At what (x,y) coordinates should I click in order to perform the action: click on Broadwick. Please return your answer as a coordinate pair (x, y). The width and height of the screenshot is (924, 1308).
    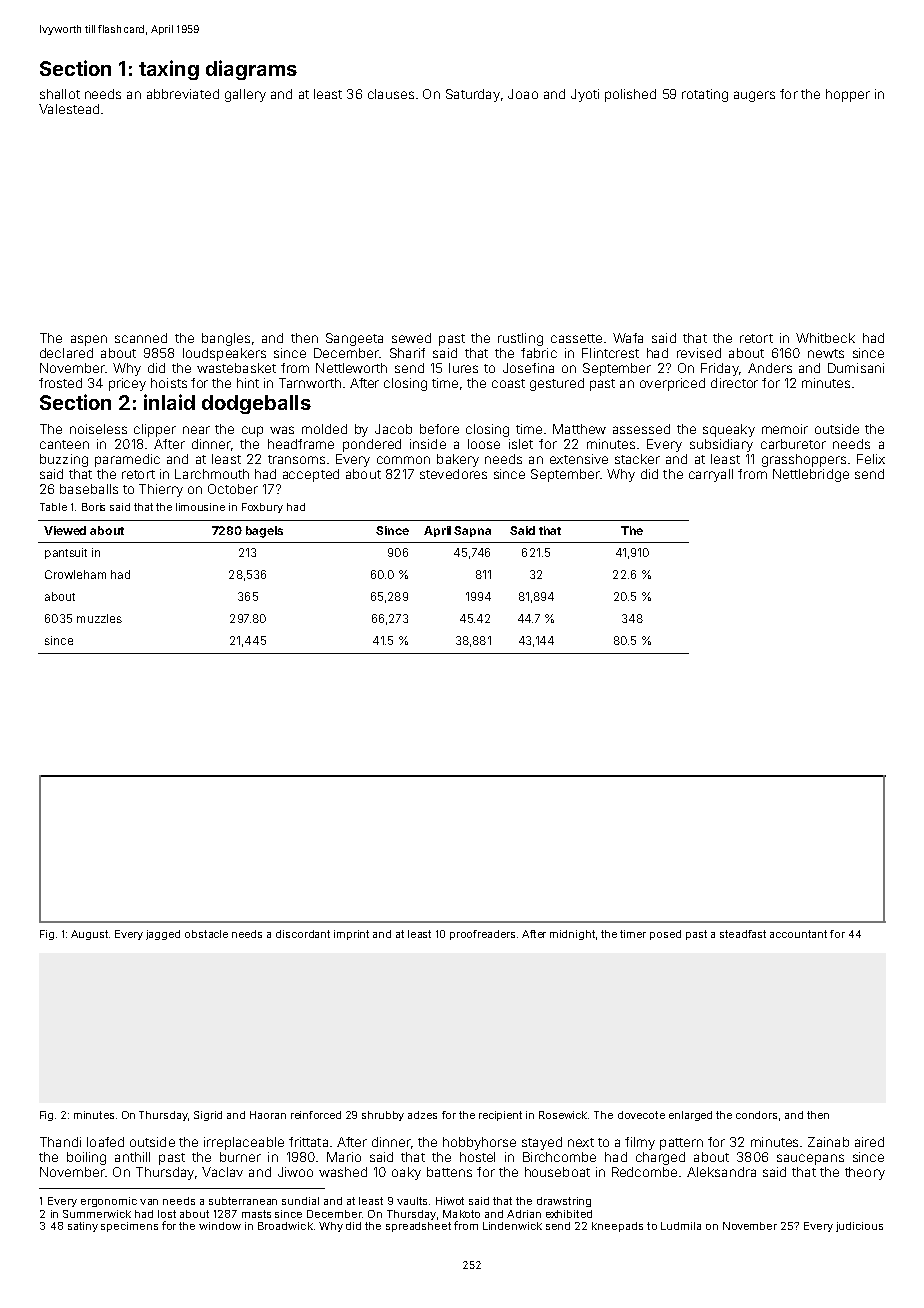
    Looking at the image, I should click on (285, 1226).
